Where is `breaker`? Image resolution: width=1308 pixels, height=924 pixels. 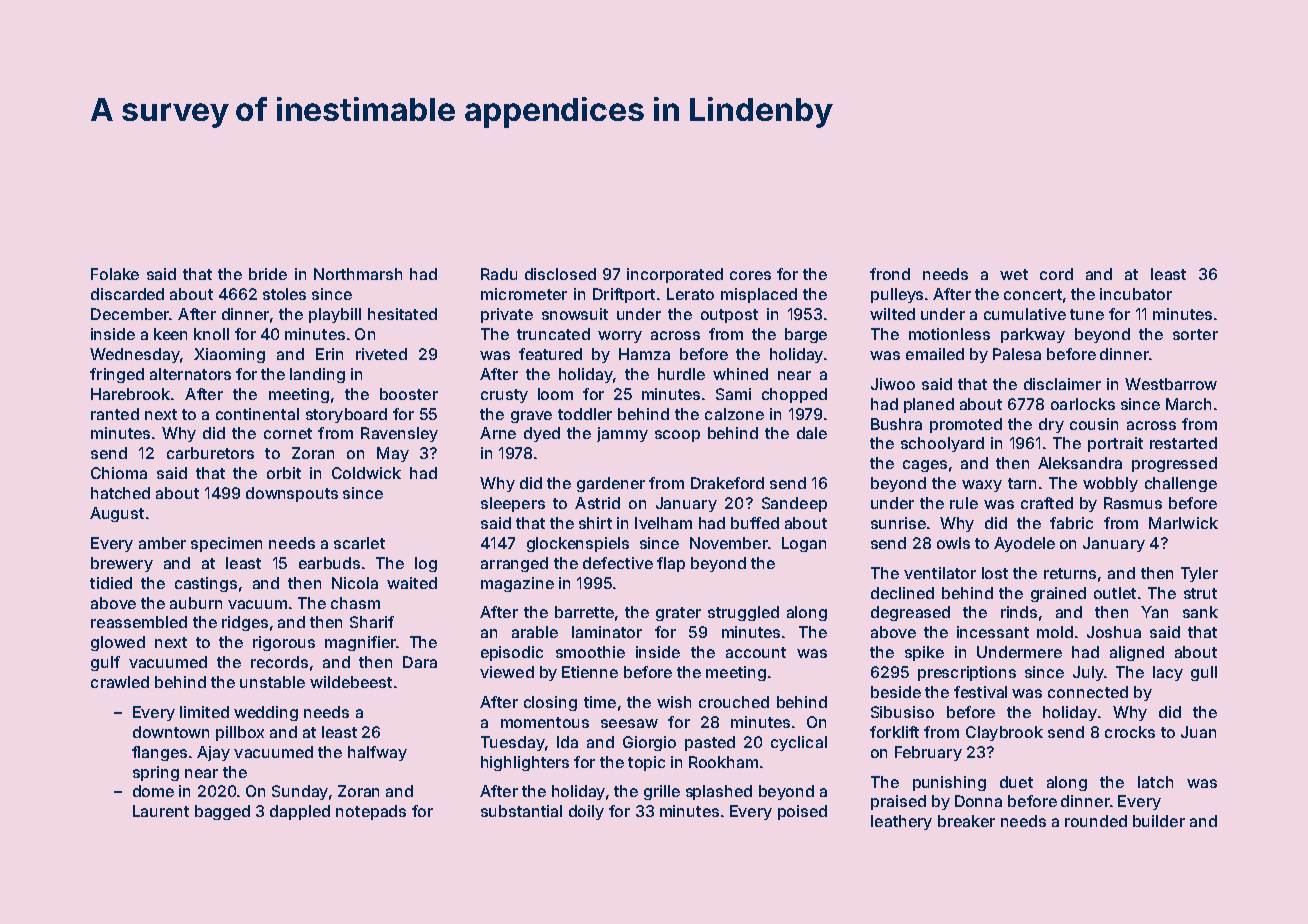
breaker is located at coordinates (966, 821).
